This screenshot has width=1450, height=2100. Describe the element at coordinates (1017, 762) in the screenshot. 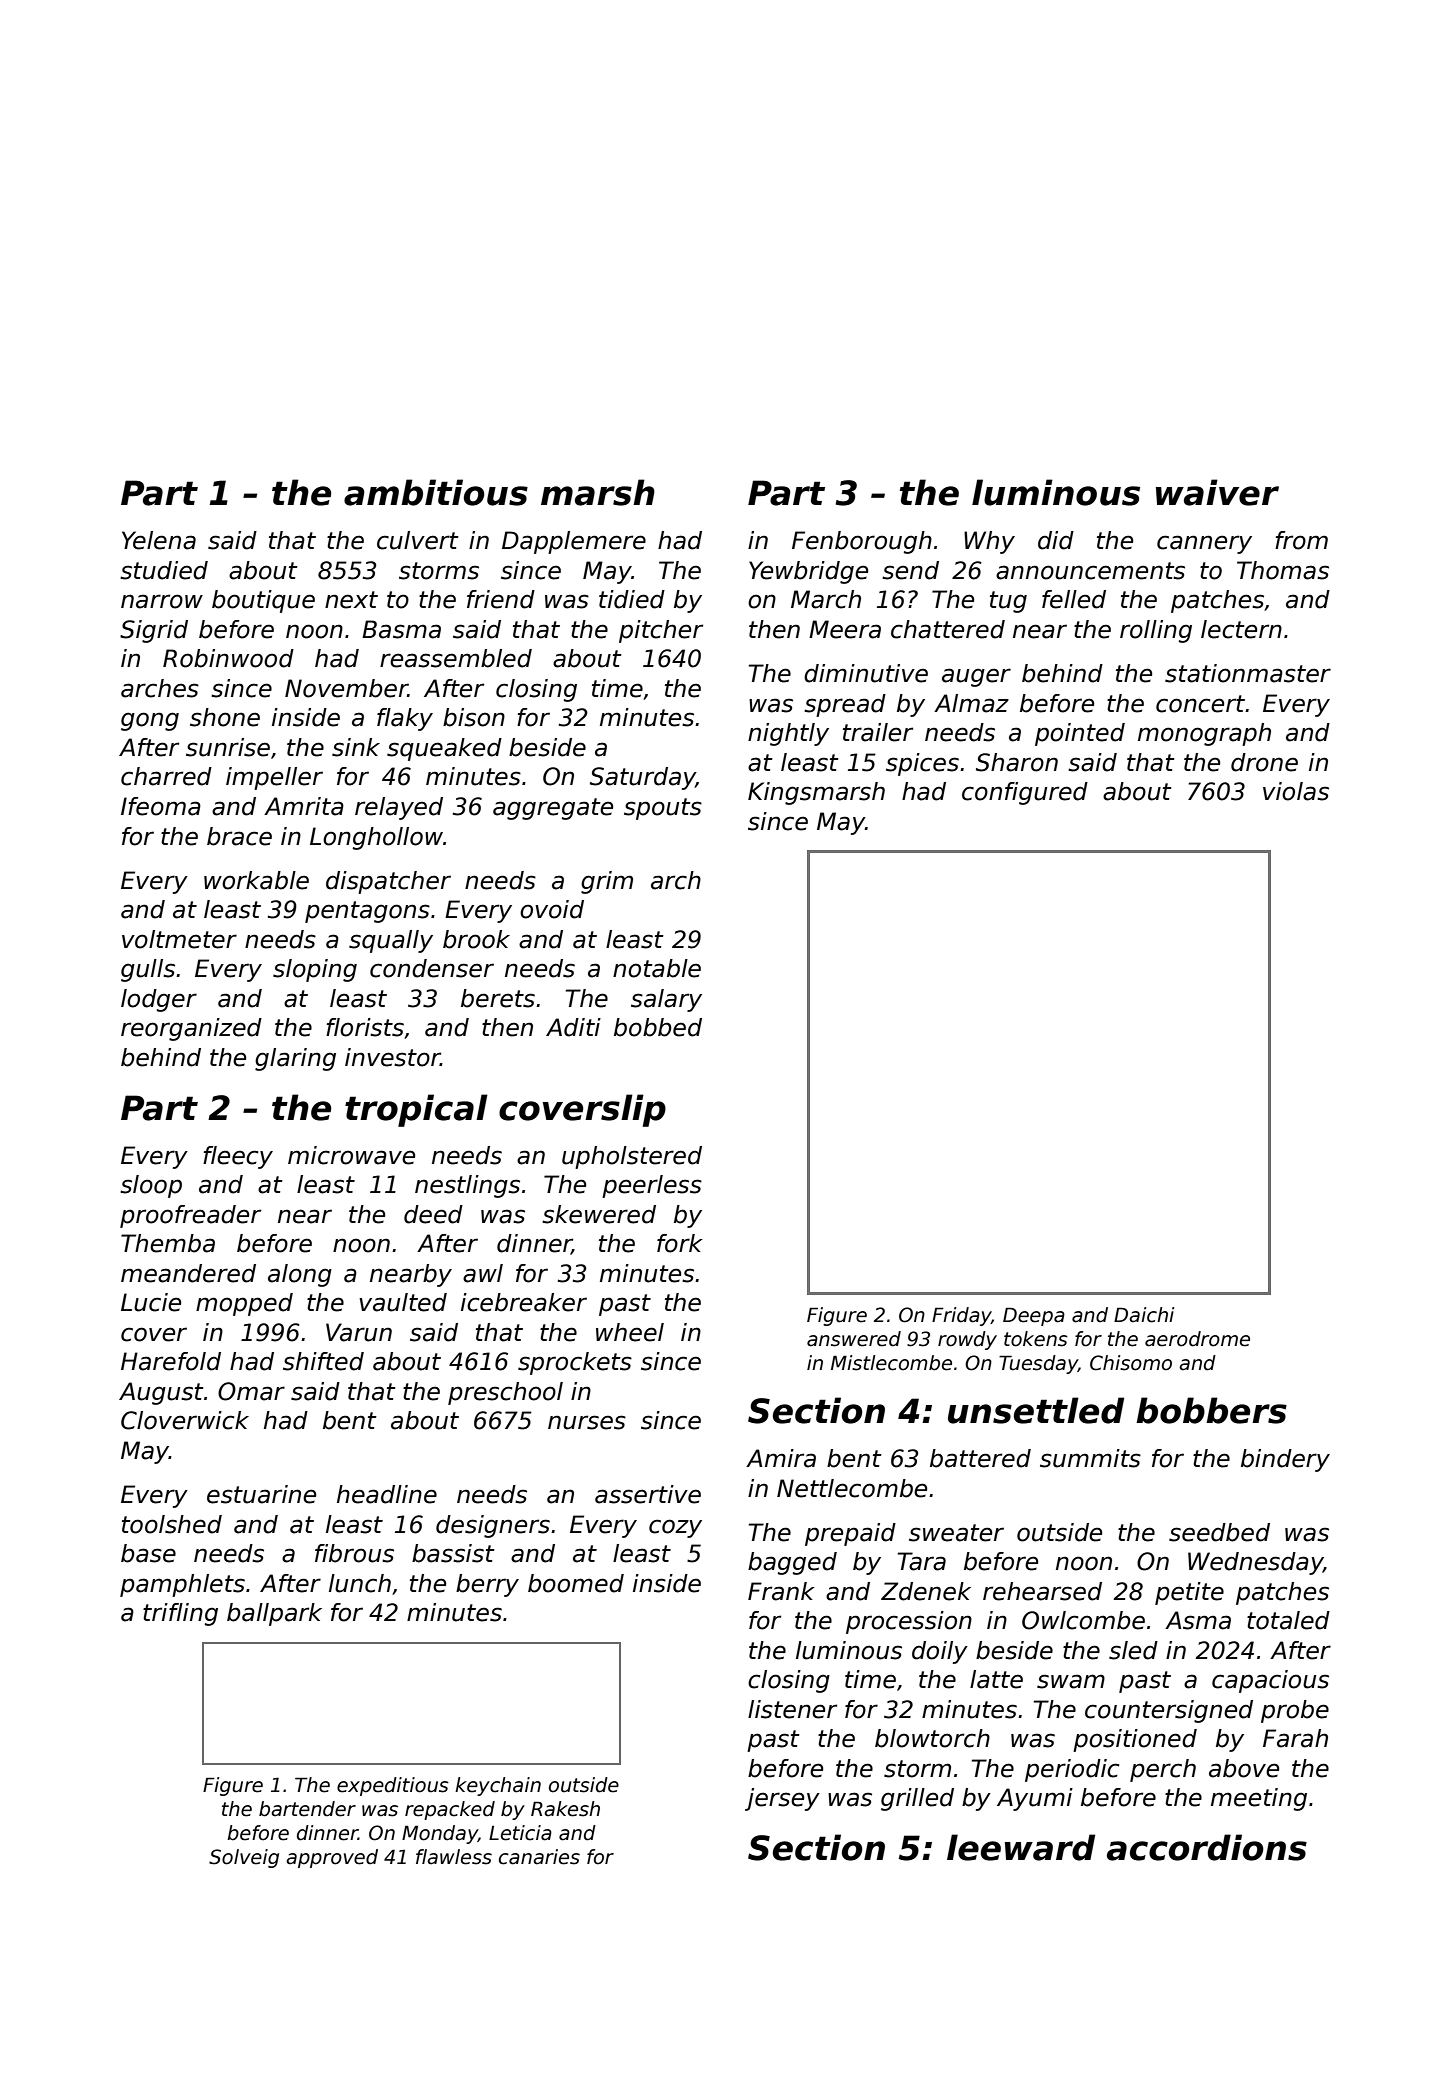

I see `Sharon` at that location.
